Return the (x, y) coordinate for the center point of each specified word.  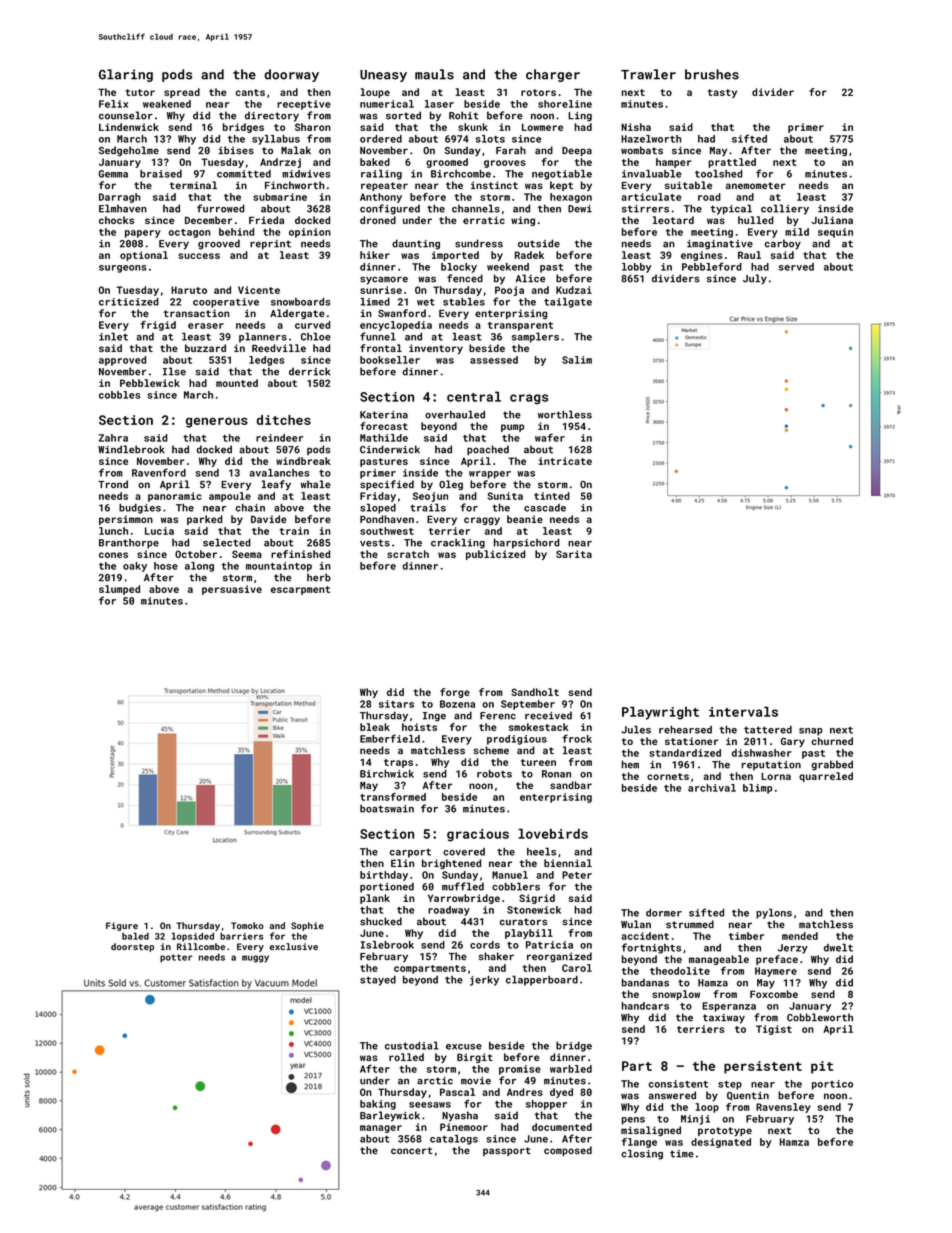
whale (316, 484)
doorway (291, 75)
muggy (255, 959)
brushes (712, 74)
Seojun (430, 497)
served (796, 267)
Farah (511, 150)
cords (485, 945)
